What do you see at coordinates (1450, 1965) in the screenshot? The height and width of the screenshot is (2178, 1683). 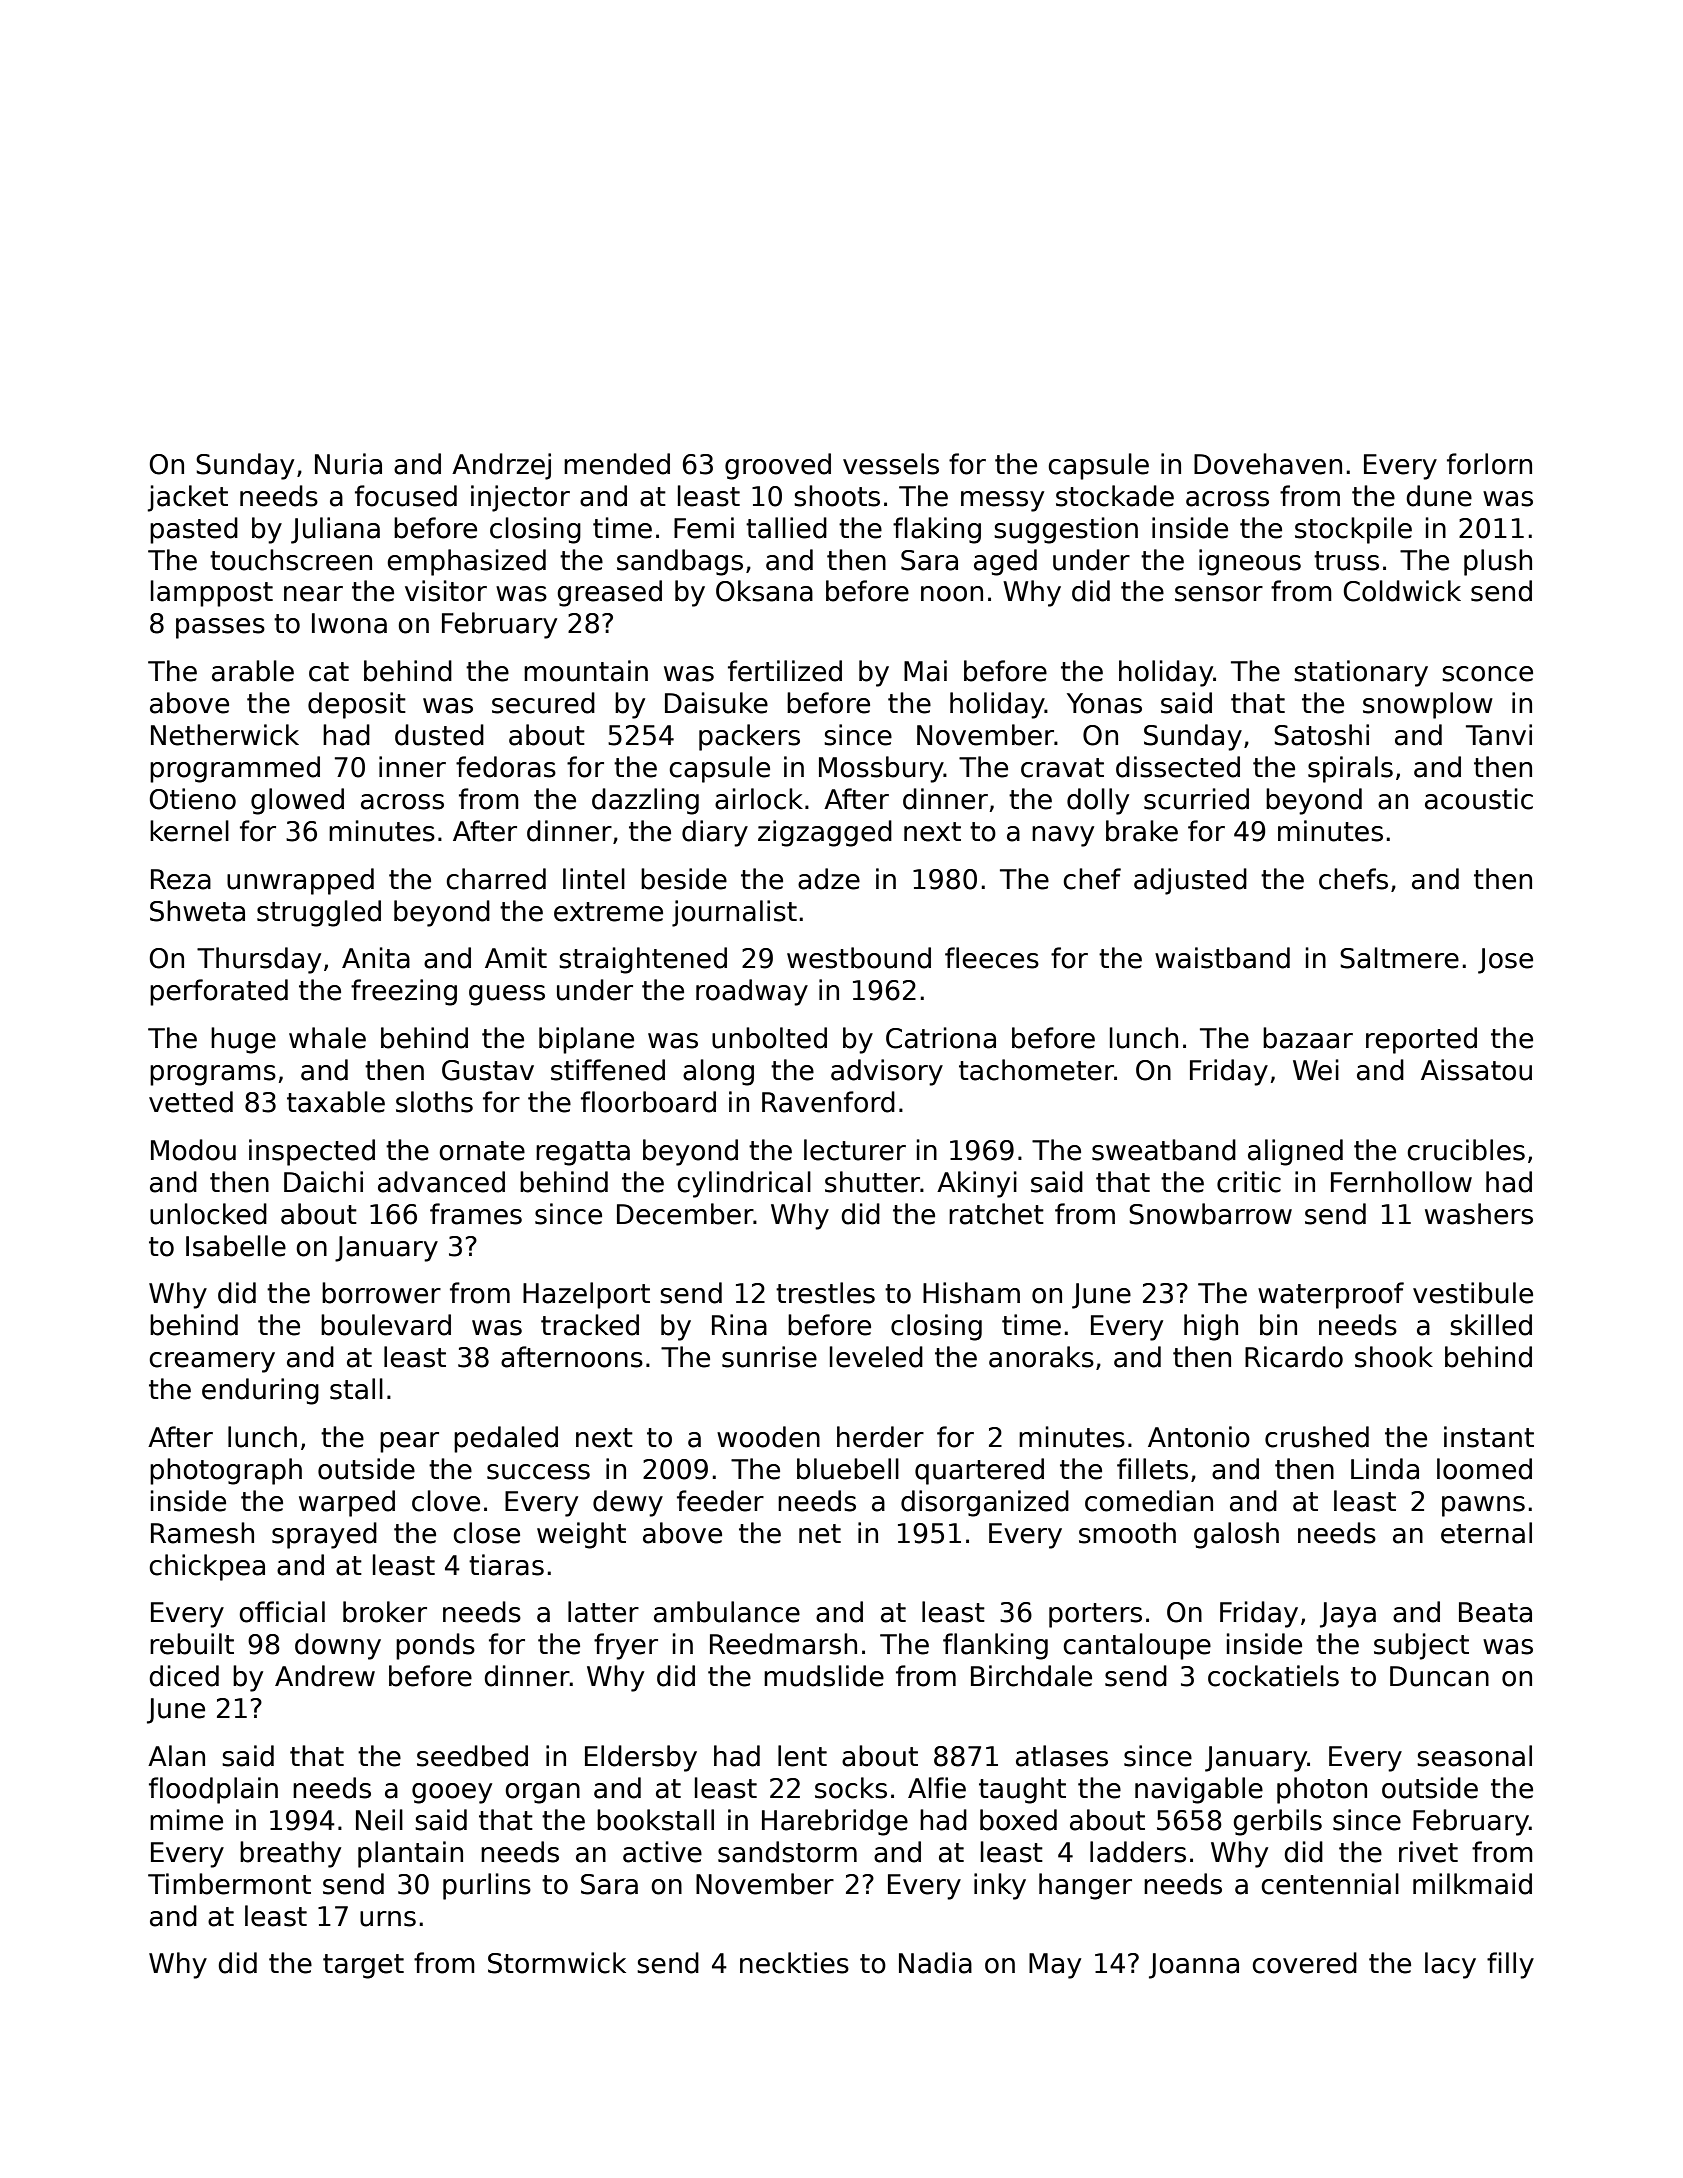 I see `lacy` at bounding box center [1450, 1965].
